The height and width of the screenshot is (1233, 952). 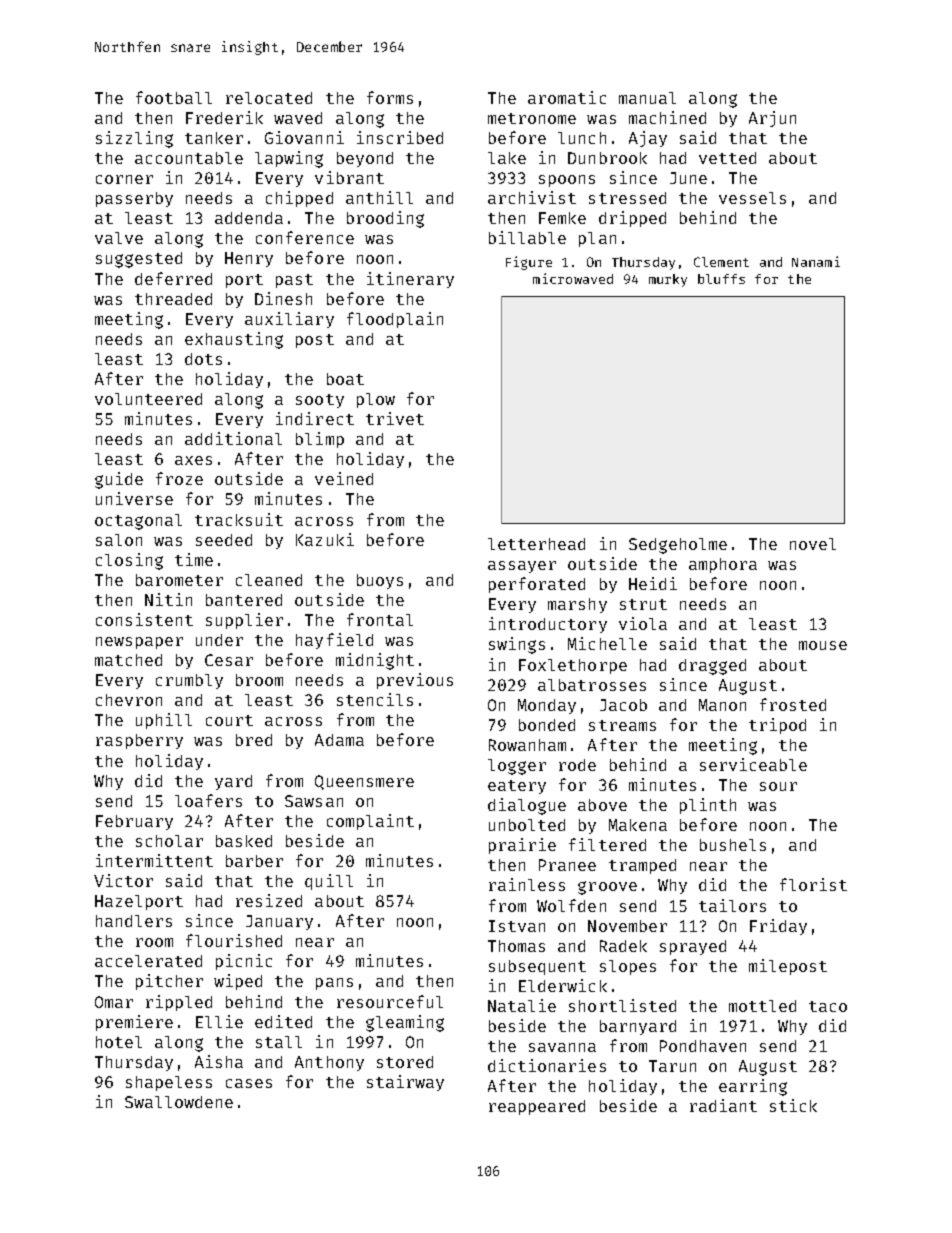 I want to click on football, so click(x=174, y=97).
